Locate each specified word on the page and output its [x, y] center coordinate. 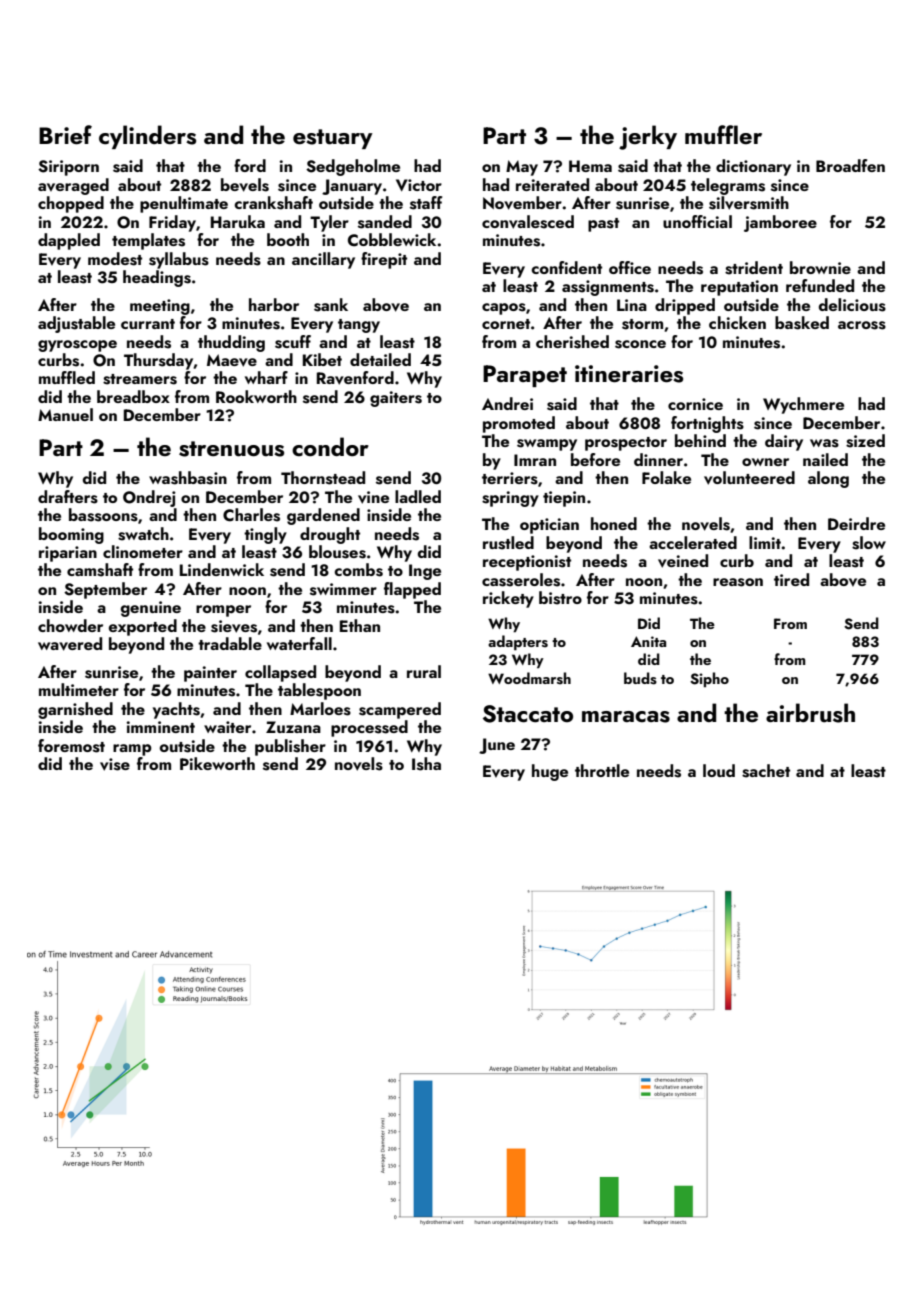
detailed [380, 359]
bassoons [103, 515]
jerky [648, 137]
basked [802, 323]
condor [330, 446]
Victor [419, 185]
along [828, 479]
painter [210, 674]
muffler [723, 135]
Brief [65, 134]
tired [791, 579]
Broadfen [850, 165]
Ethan [360, 625]
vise [115, 764]
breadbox [133, 396]
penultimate [184, 204]
